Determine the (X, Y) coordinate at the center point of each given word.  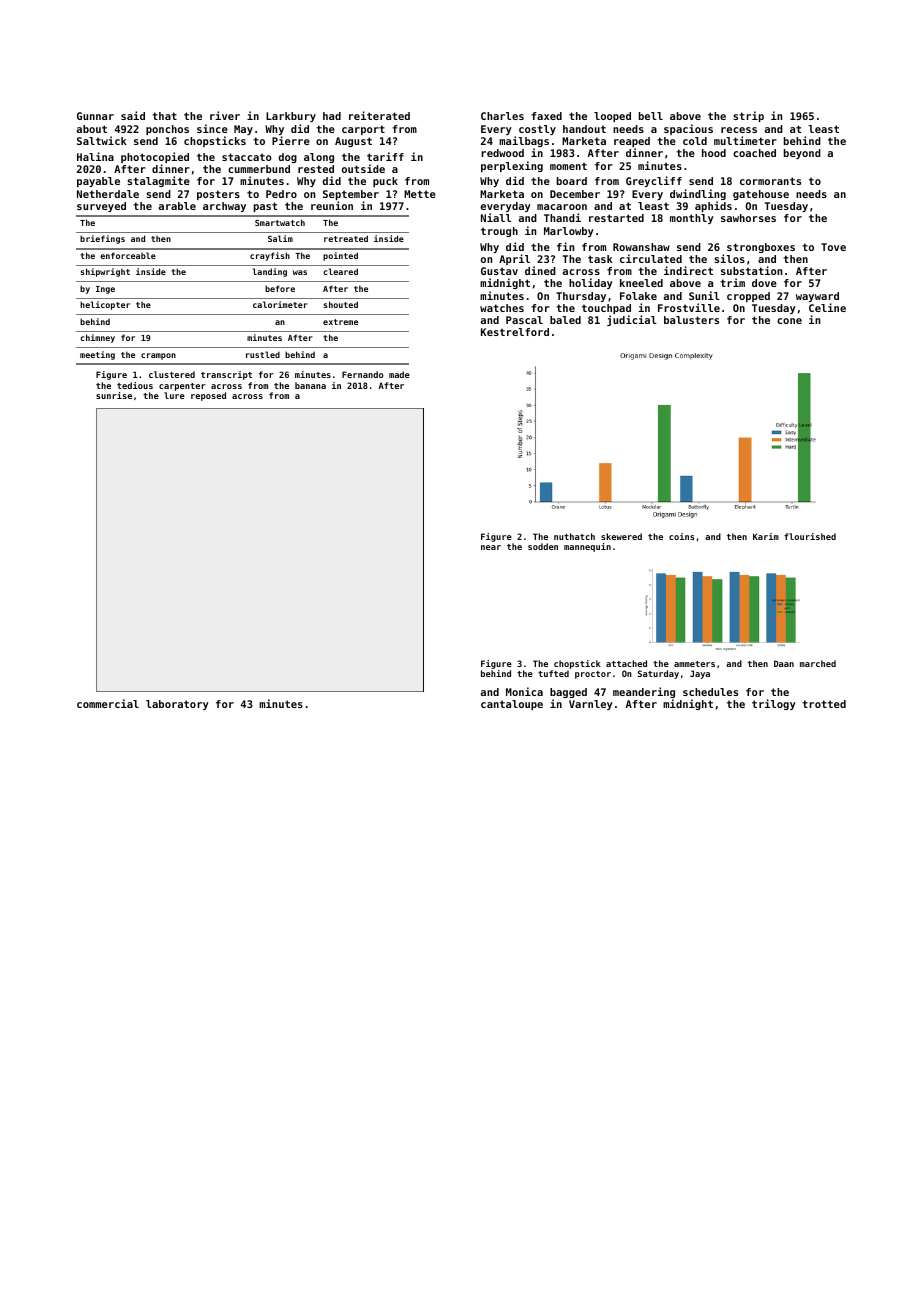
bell (651, 116)
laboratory (177, 705)
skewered (621, 536)
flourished (810, 536)
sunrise (114, 395)
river (225, 115)
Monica (524, 691)
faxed (546, 116)
